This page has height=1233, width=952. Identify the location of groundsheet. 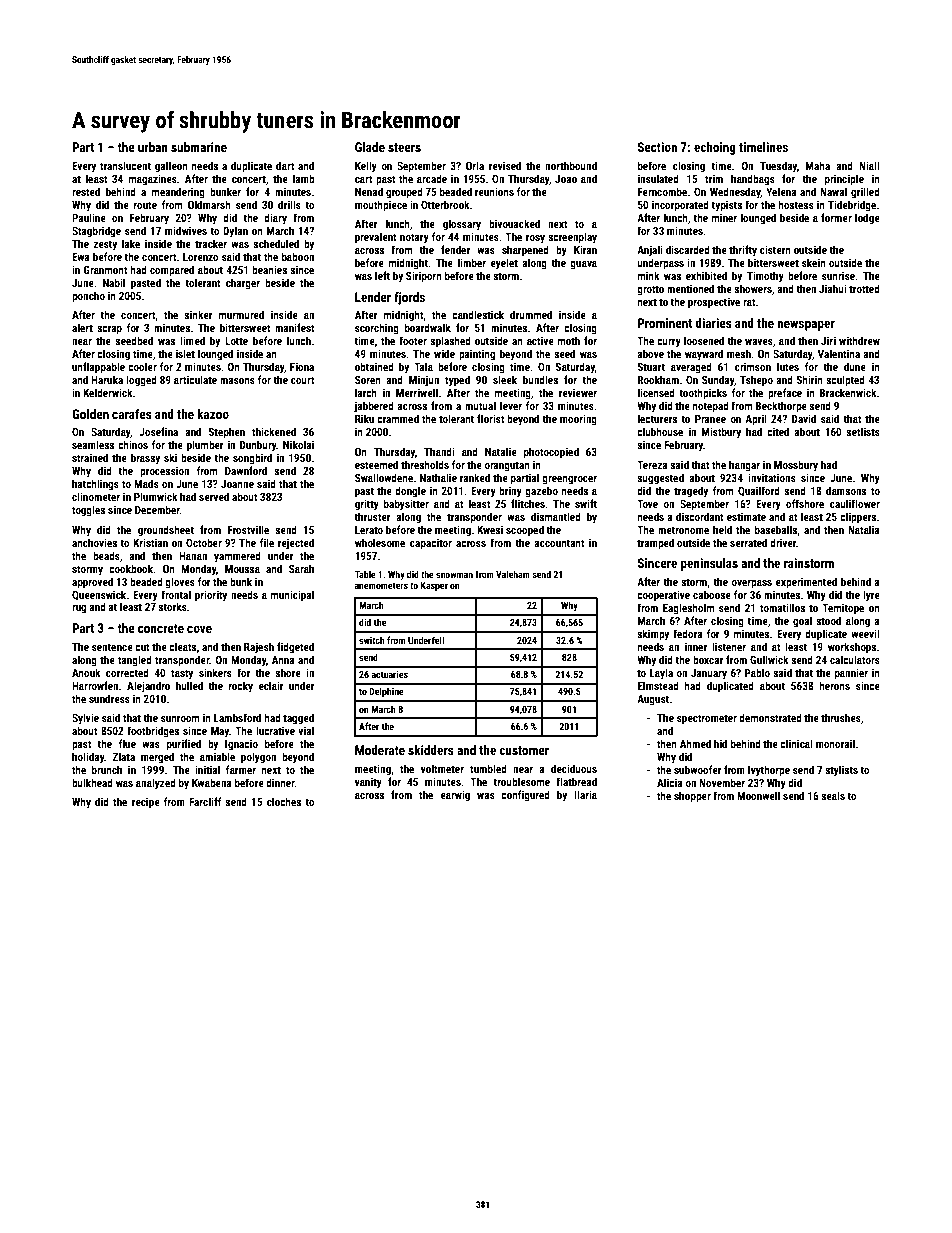
(166, 531).
